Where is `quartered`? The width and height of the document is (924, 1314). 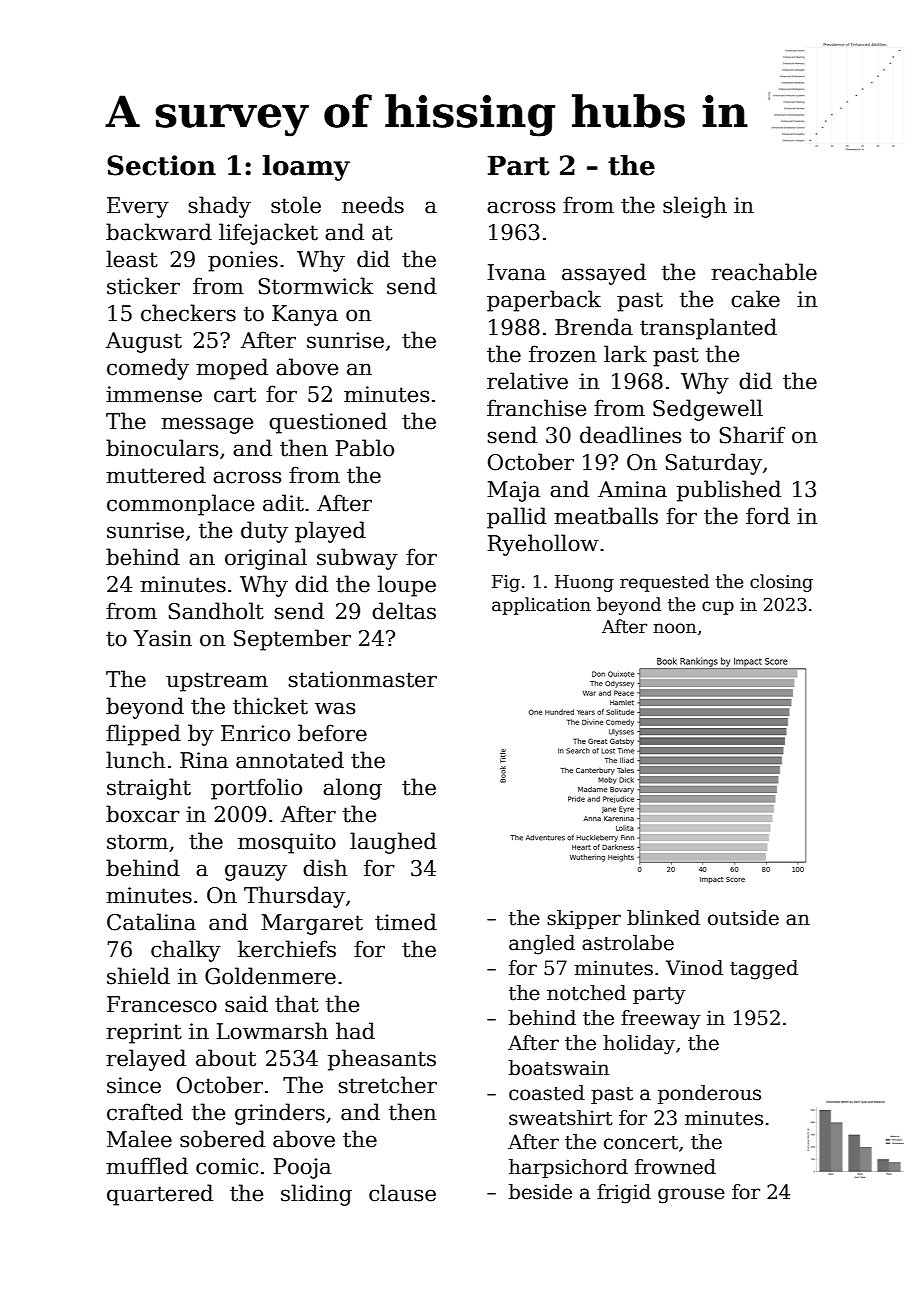
quartered is located at coordinates (160, 1195).
